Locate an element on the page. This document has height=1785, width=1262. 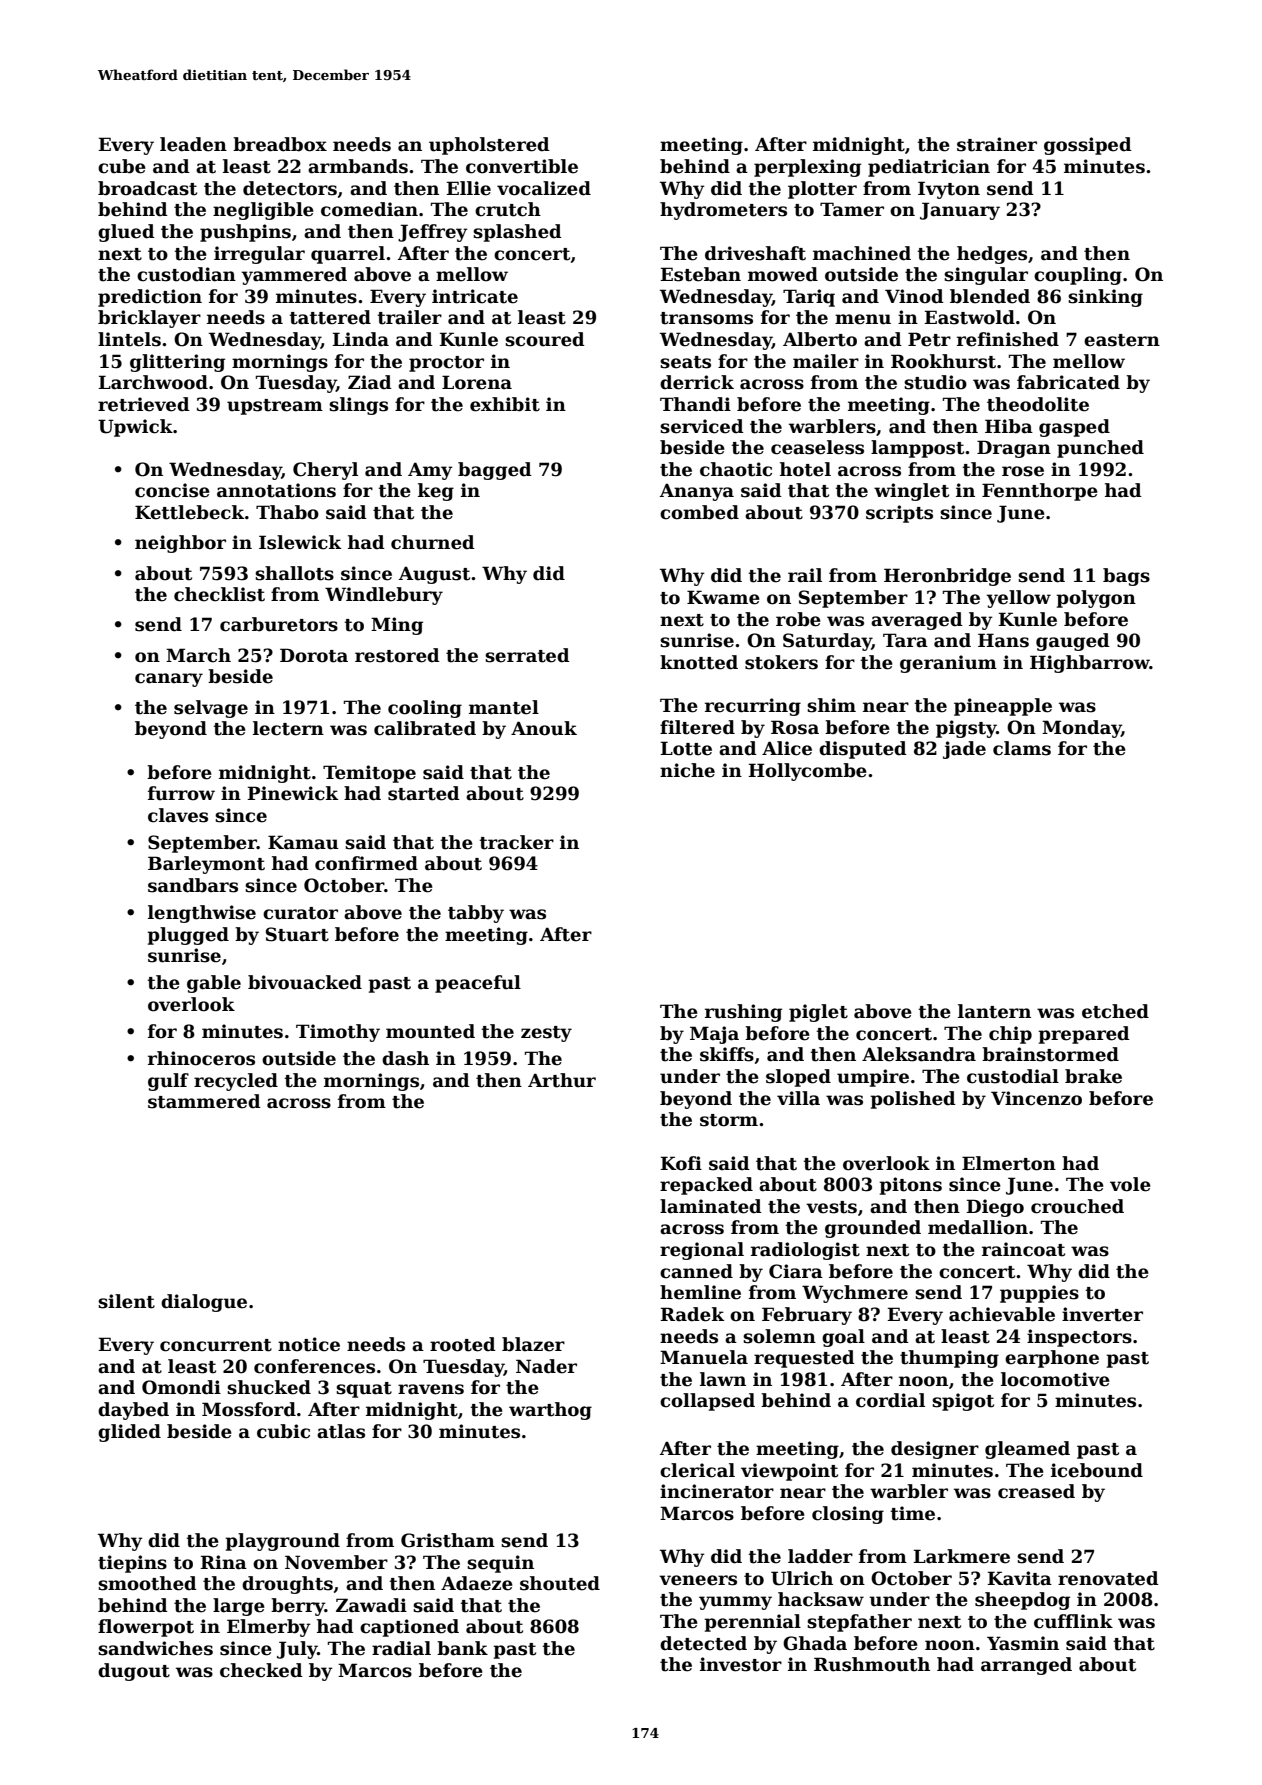
Wychmere is located at coordinates (855, 1294).
